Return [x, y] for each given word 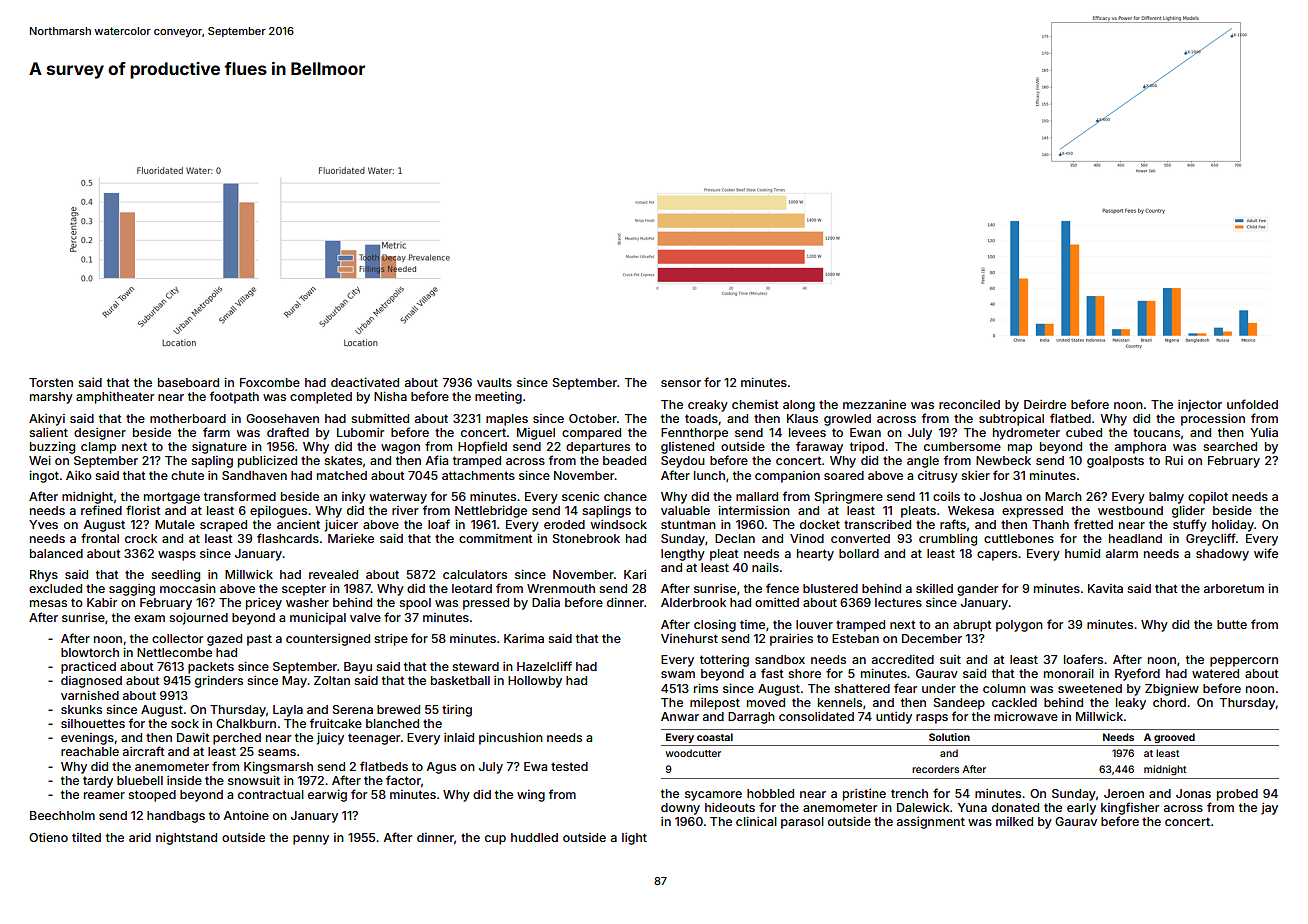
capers [997, 556]
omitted [777, 602]
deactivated [365, 382]
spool [415, 604]
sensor [681, 383]
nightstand [186, 839]
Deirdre [1045, 404]
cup [495, 840]
